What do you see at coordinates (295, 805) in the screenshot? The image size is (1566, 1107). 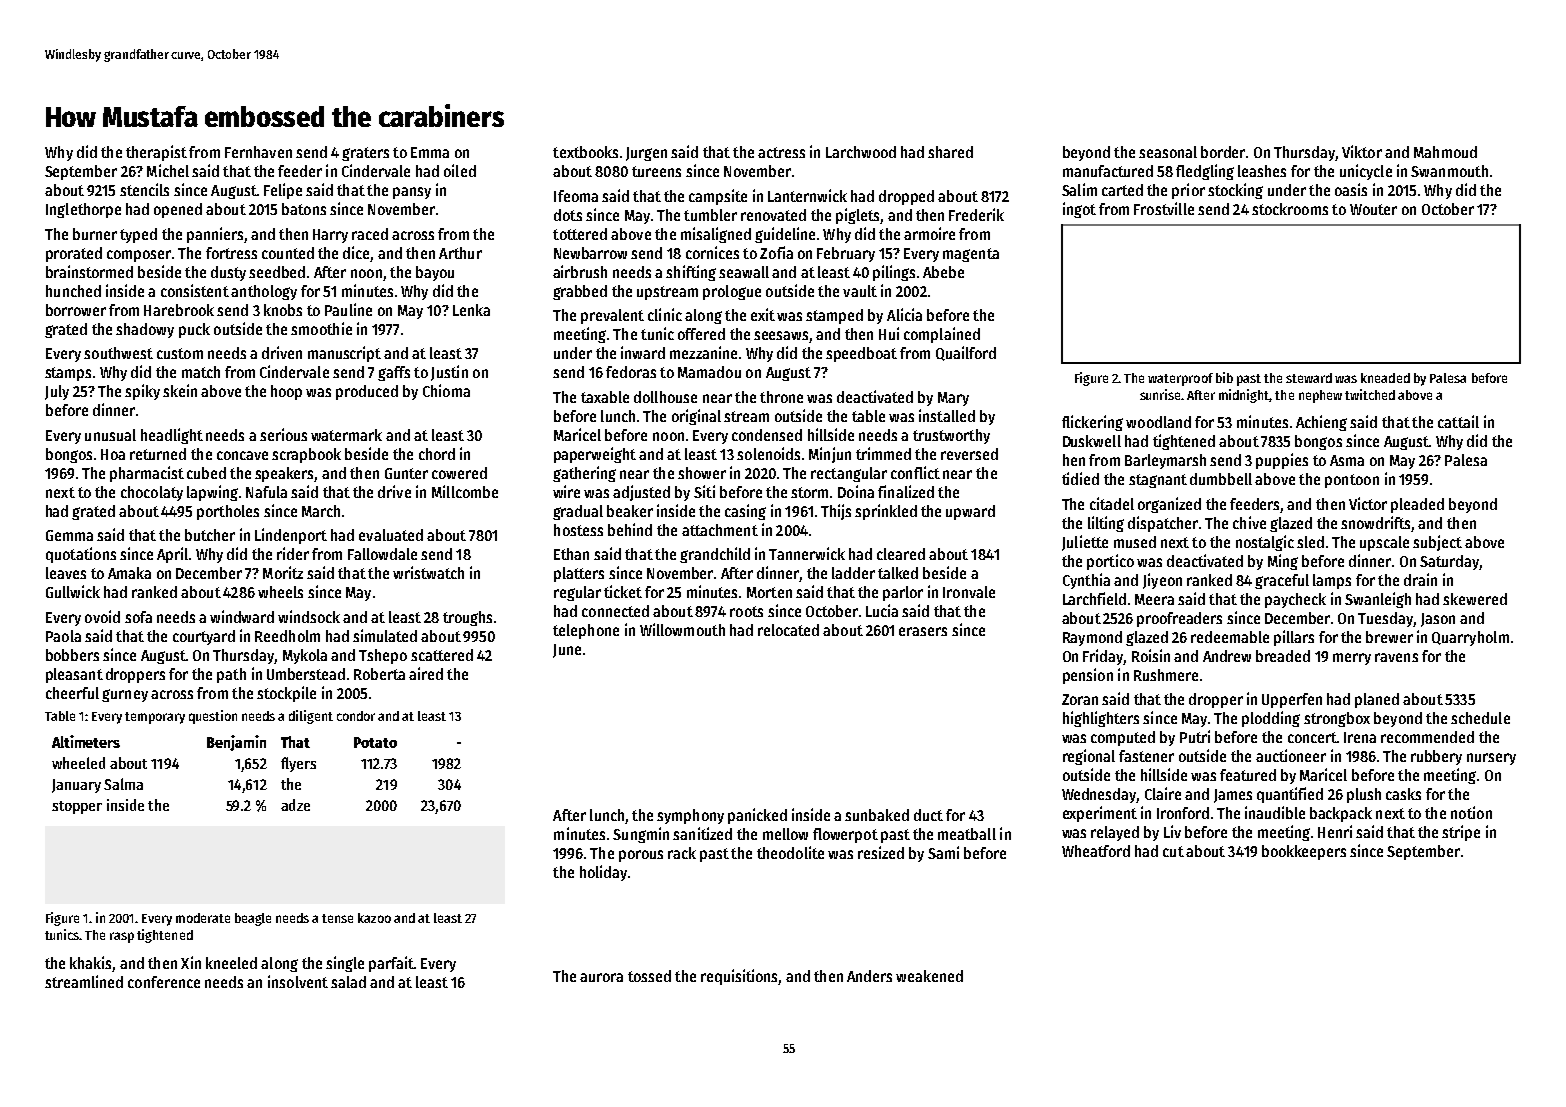 I see `adze` at bounding box center [295, 805].
